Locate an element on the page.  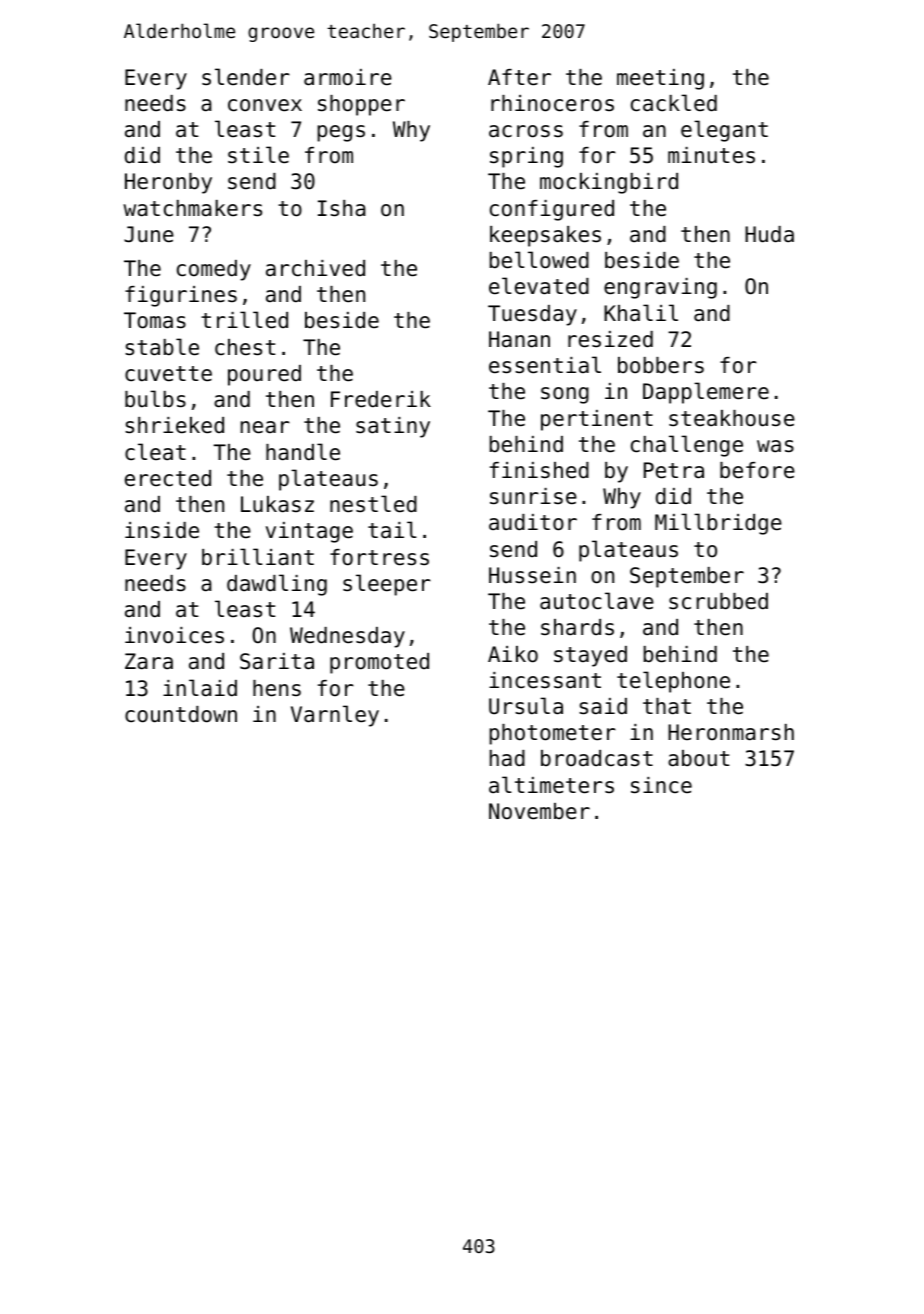
countdown is located at coordinates (181, 714).
